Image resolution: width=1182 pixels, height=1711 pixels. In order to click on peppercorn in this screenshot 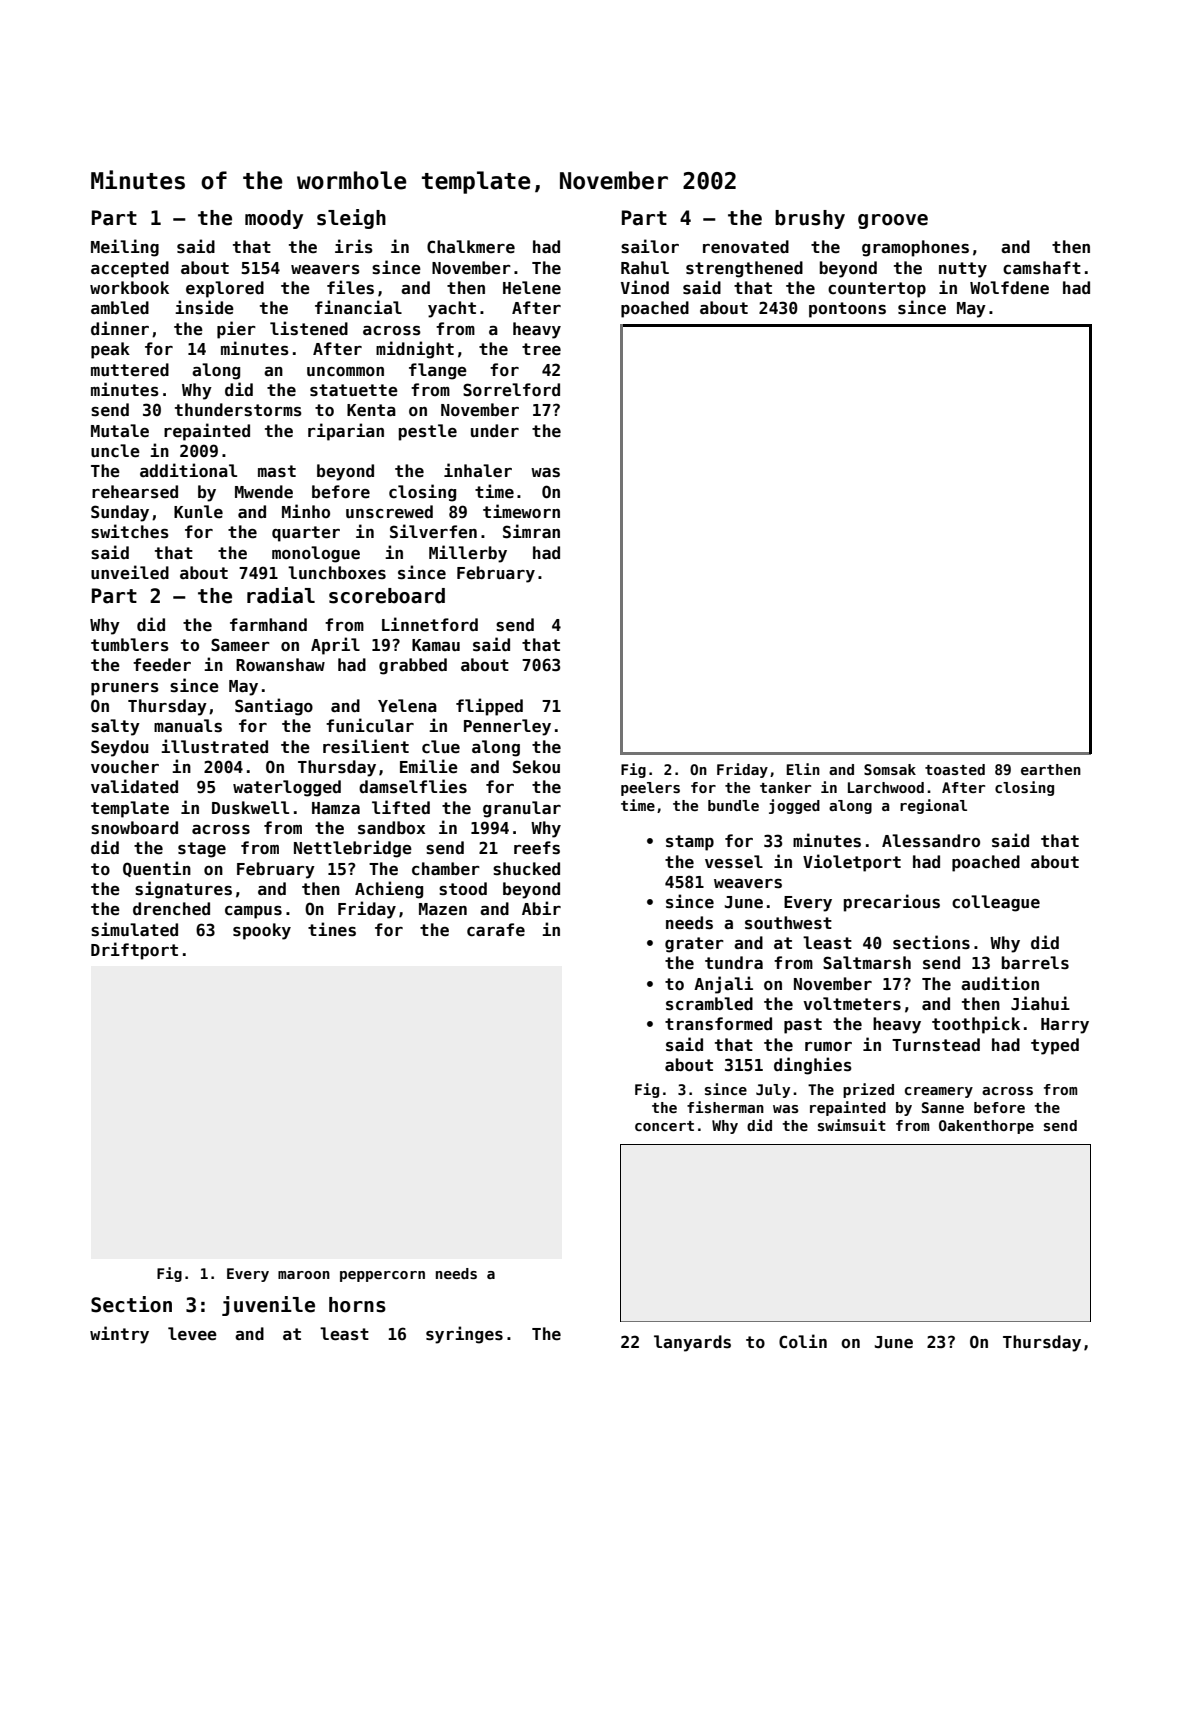, I will do `click(382, 1276)`.
